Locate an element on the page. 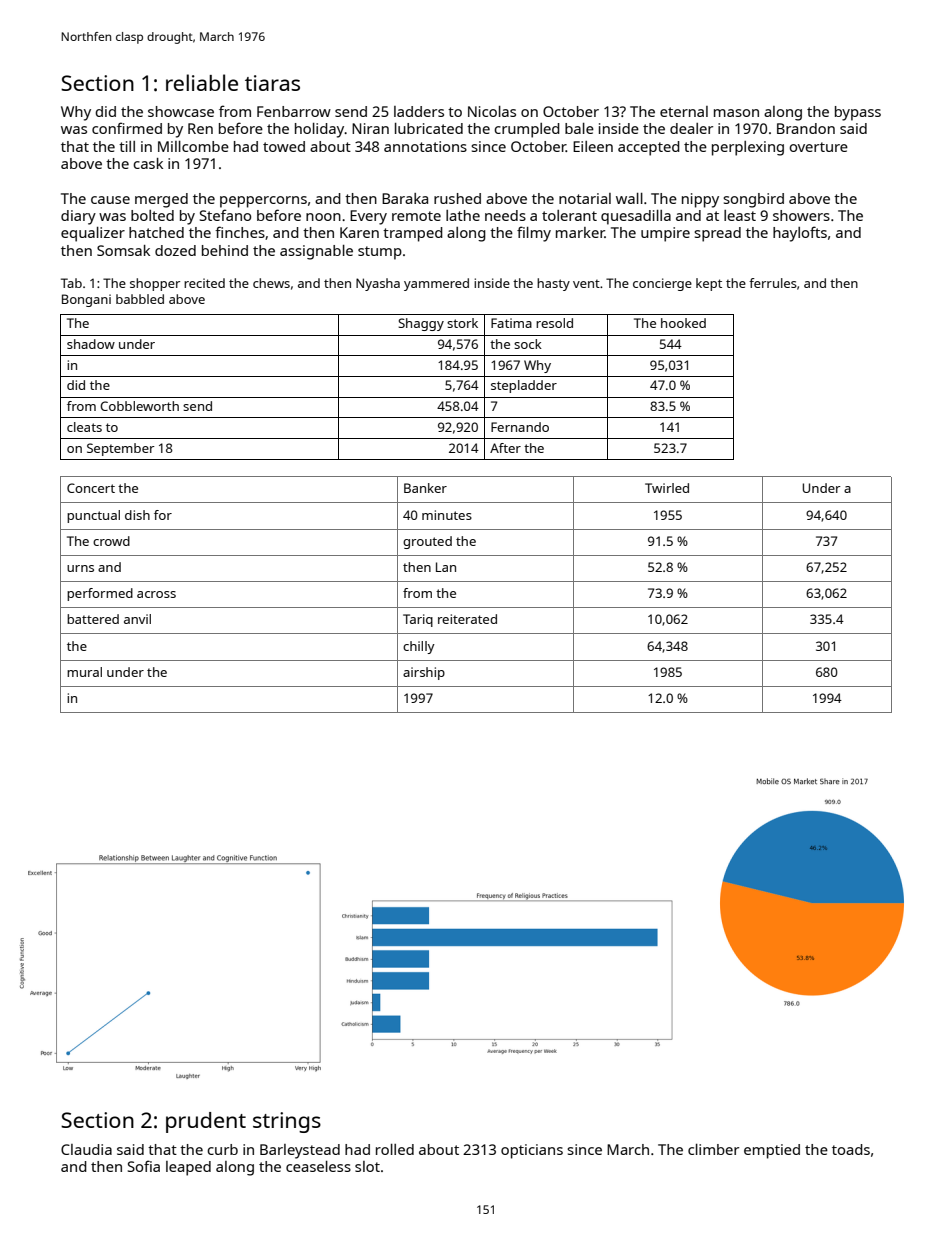  Sofia is located at coordinates (144, 1166).
